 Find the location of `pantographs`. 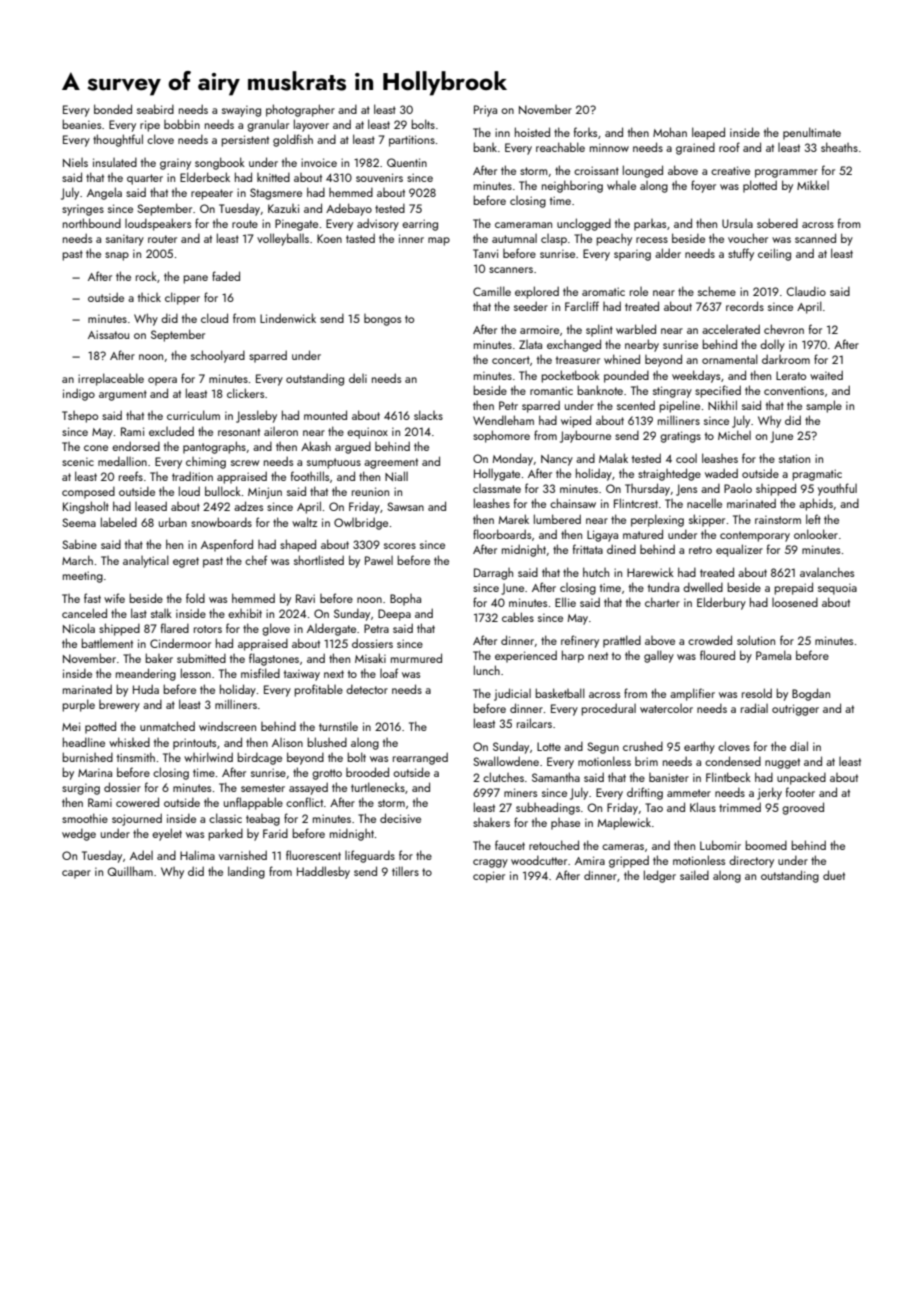

pantographs is located at coordinates (214, 447).
